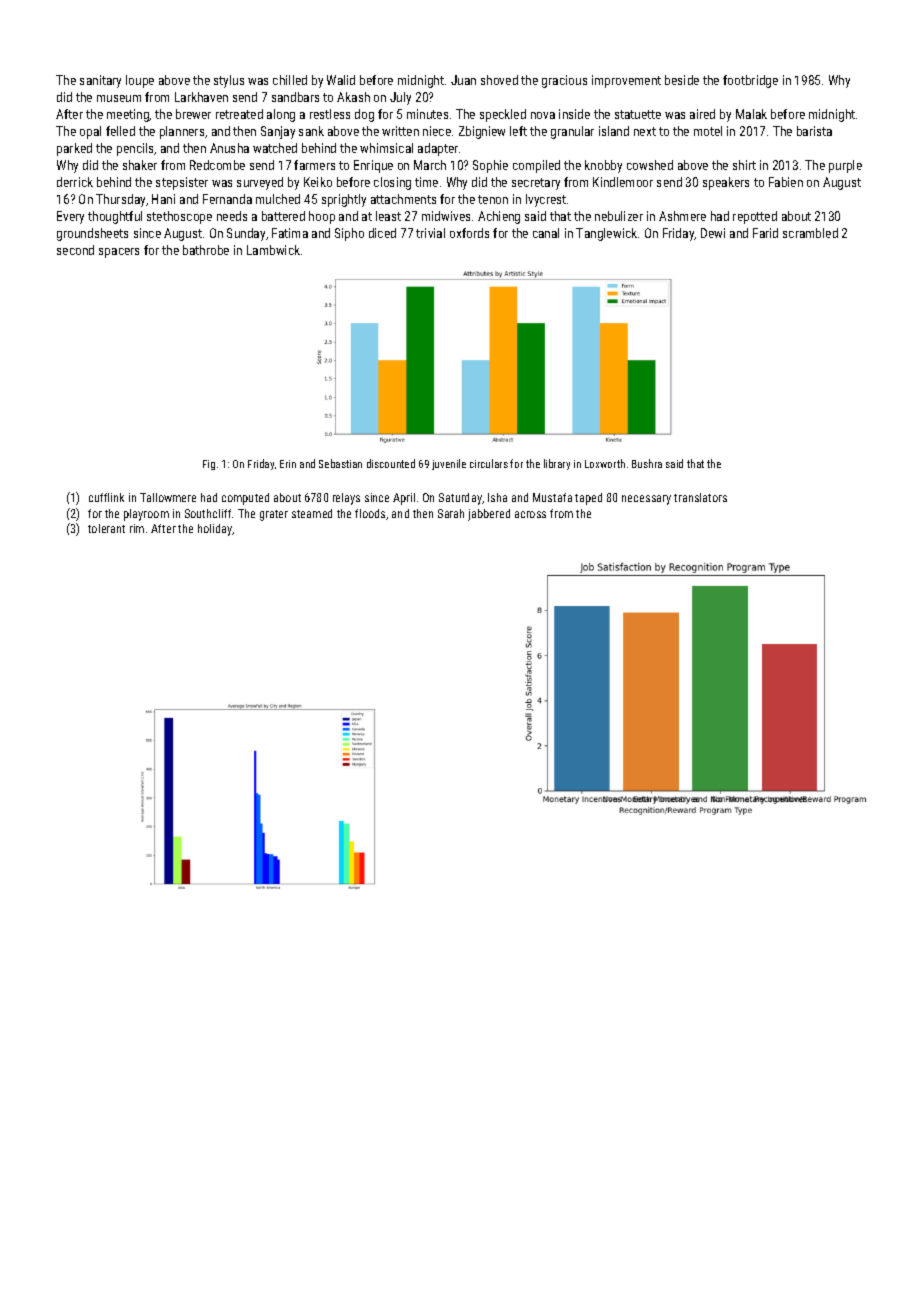 This screenshot has height=1308, width=924. What do you see at coordinates (810, 233) in the screenshot?
I see `scrambled` at bounding box center [810, 233].
